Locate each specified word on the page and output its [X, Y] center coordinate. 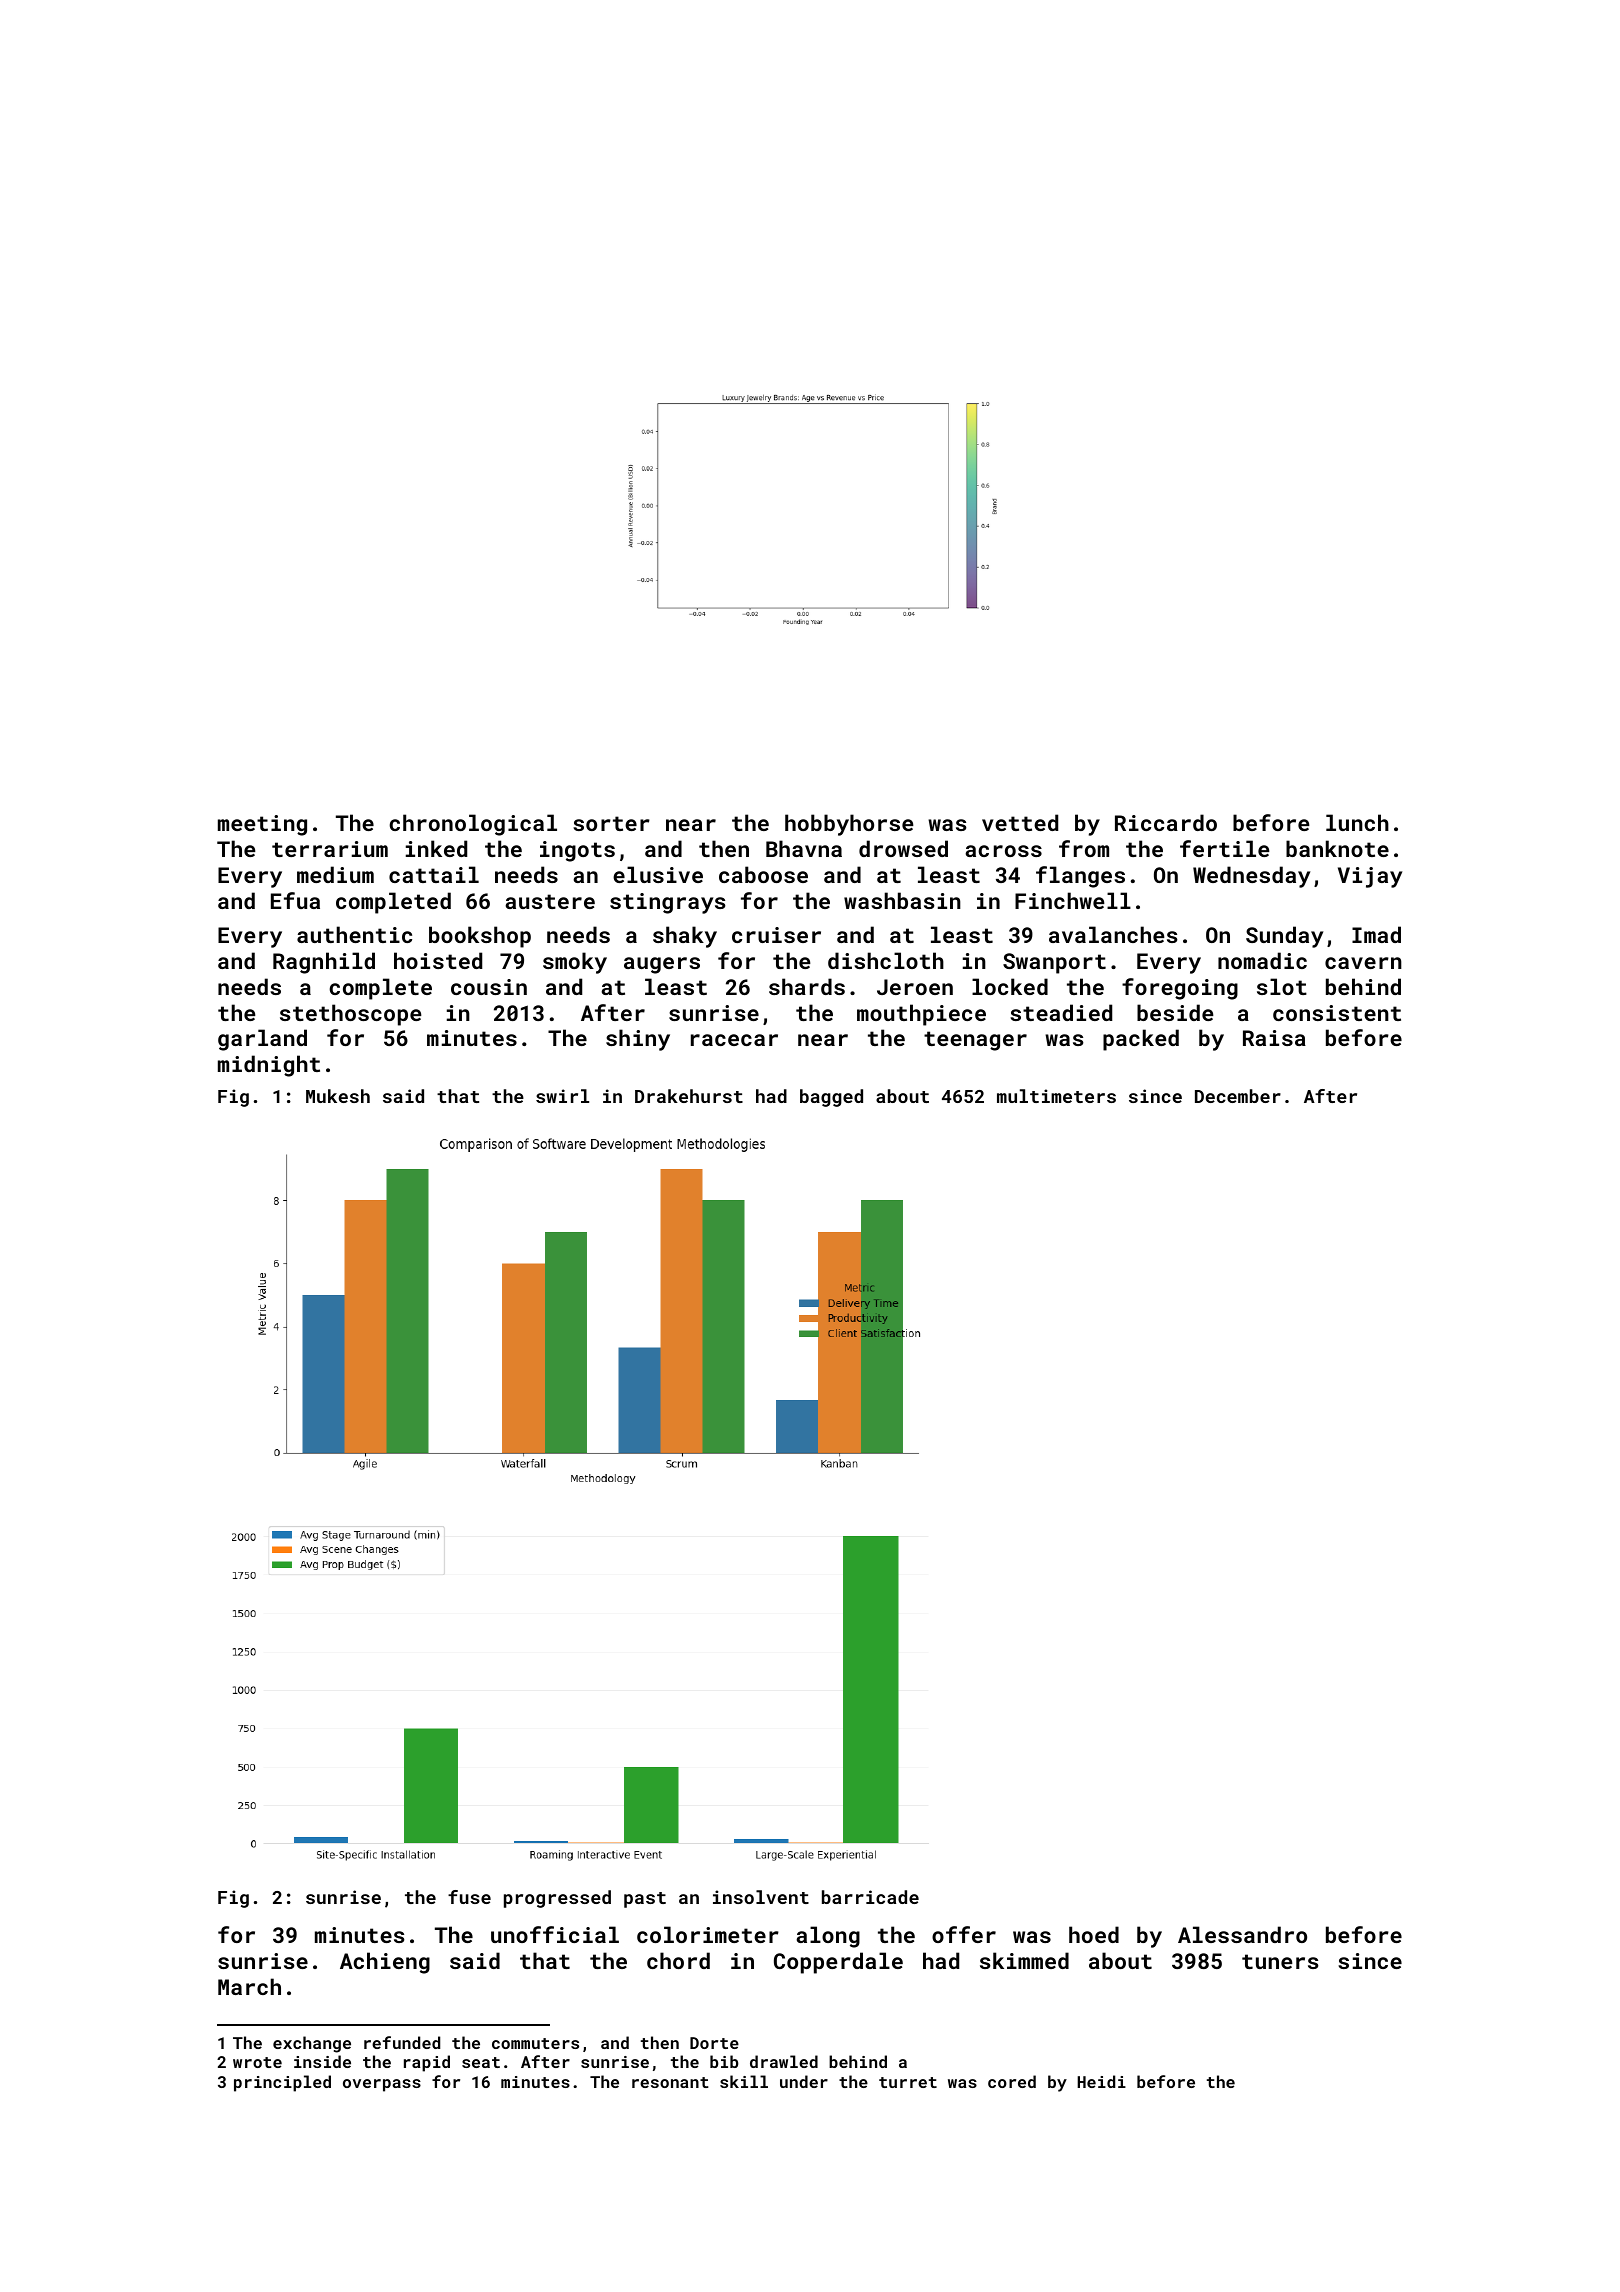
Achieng [385, 1963]
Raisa [1274, 1038]
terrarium [330, 849]
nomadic [1262, 960]
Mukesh [338, 1096]
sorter [611, 823]
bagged [831, 1098]
